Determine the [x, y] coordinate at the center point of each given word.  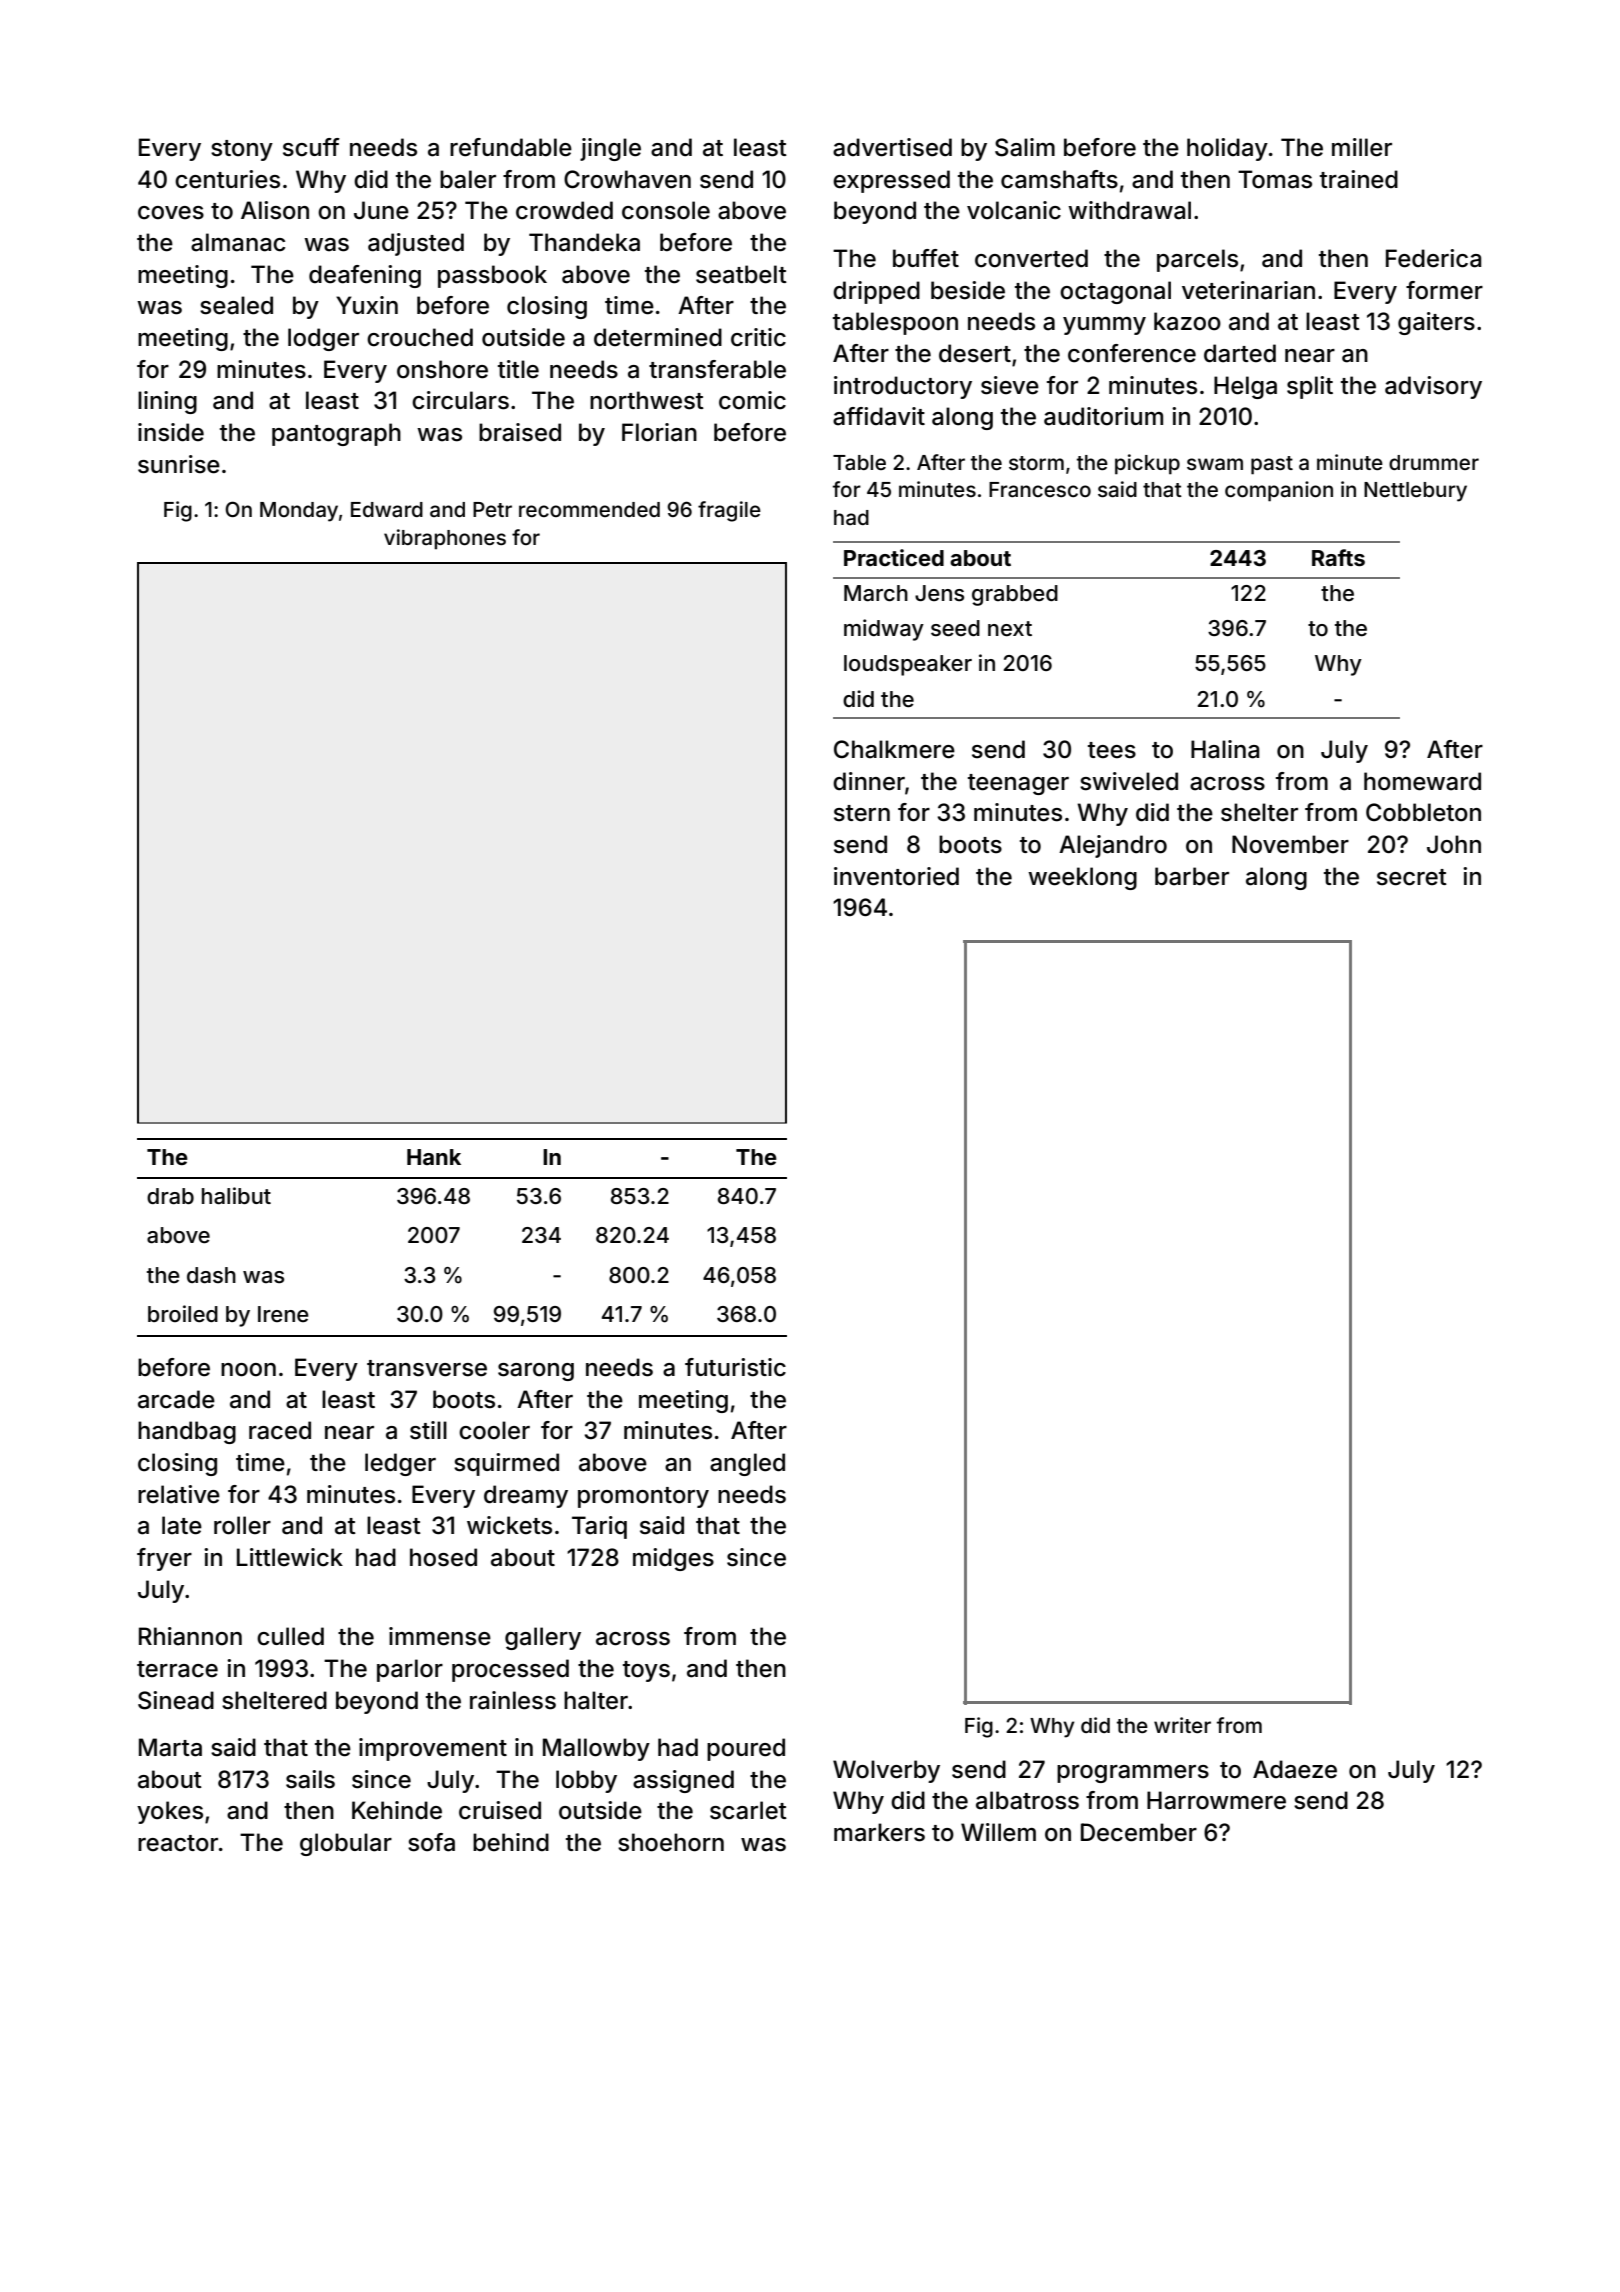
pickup [1147, 464]
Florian [659, 432]
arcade [176, 1399]
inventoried [896, 876]
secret [1412, 877]
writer [1182, 1725]
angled [747, 1464]
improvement [433, 1749]
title [518, 369]
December [1139, 1832]
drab [170, 1196]
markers [879, 1832]
